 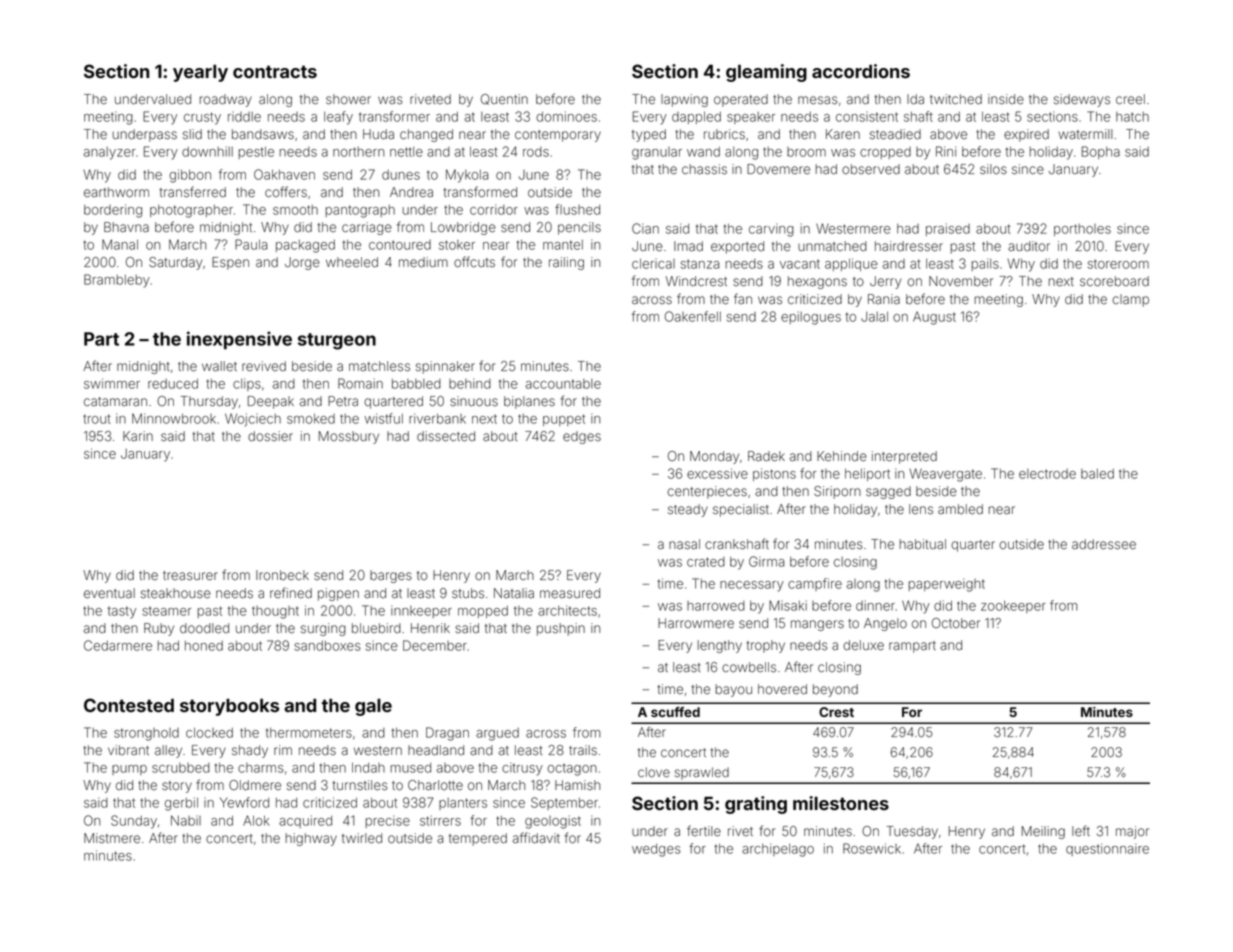 What do you see at coordinates (478, 839) in the page?
I see `tempered` at bounding box center [478, 839].
